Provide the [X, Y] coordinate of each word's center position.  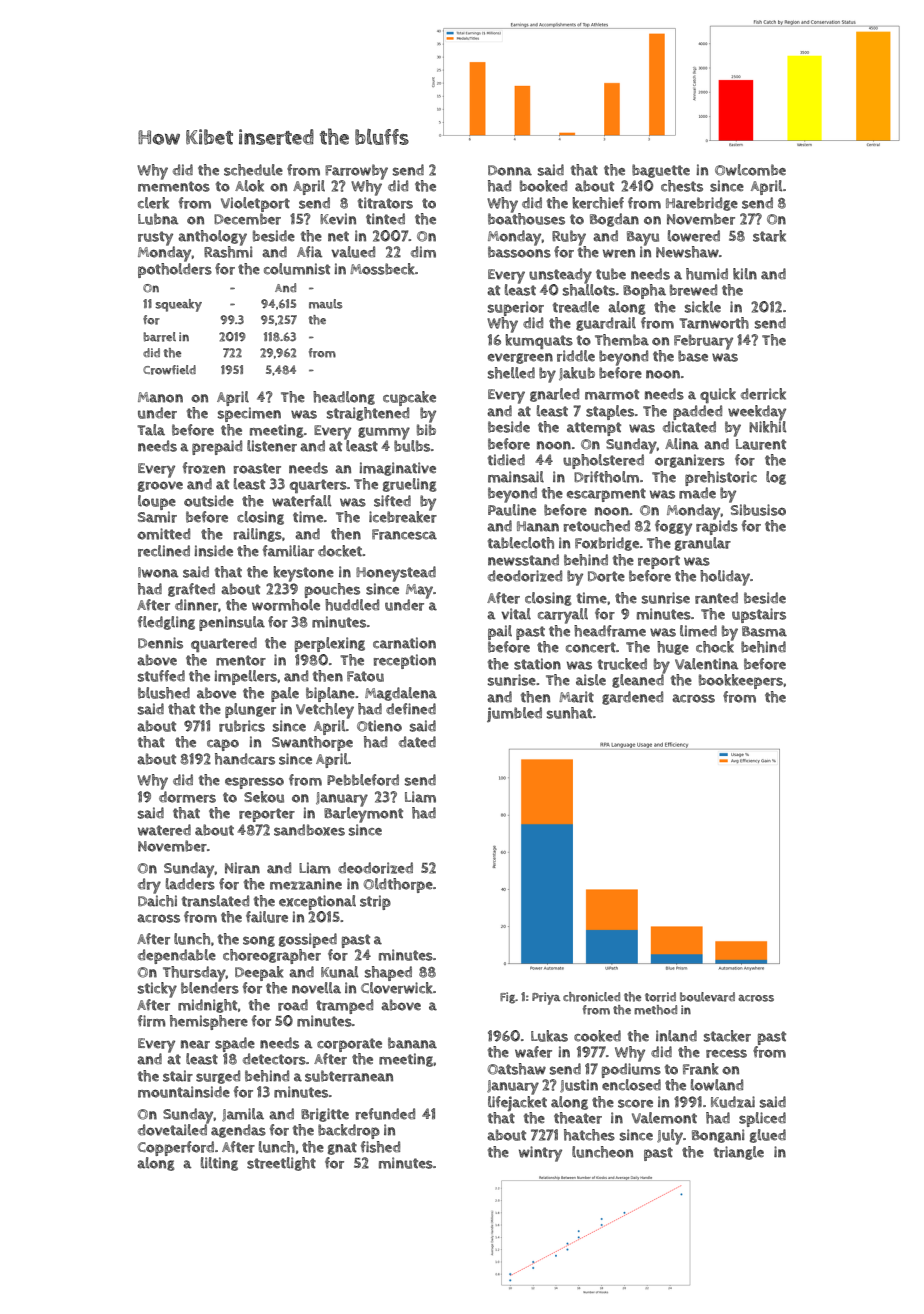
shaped [388, 973]
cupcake [409, 398]
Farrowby [356, 172]
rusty [155, 238]
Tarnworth [714, 323]
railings [258, 535]
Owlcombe [750, 170]
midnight [207, 1006]
